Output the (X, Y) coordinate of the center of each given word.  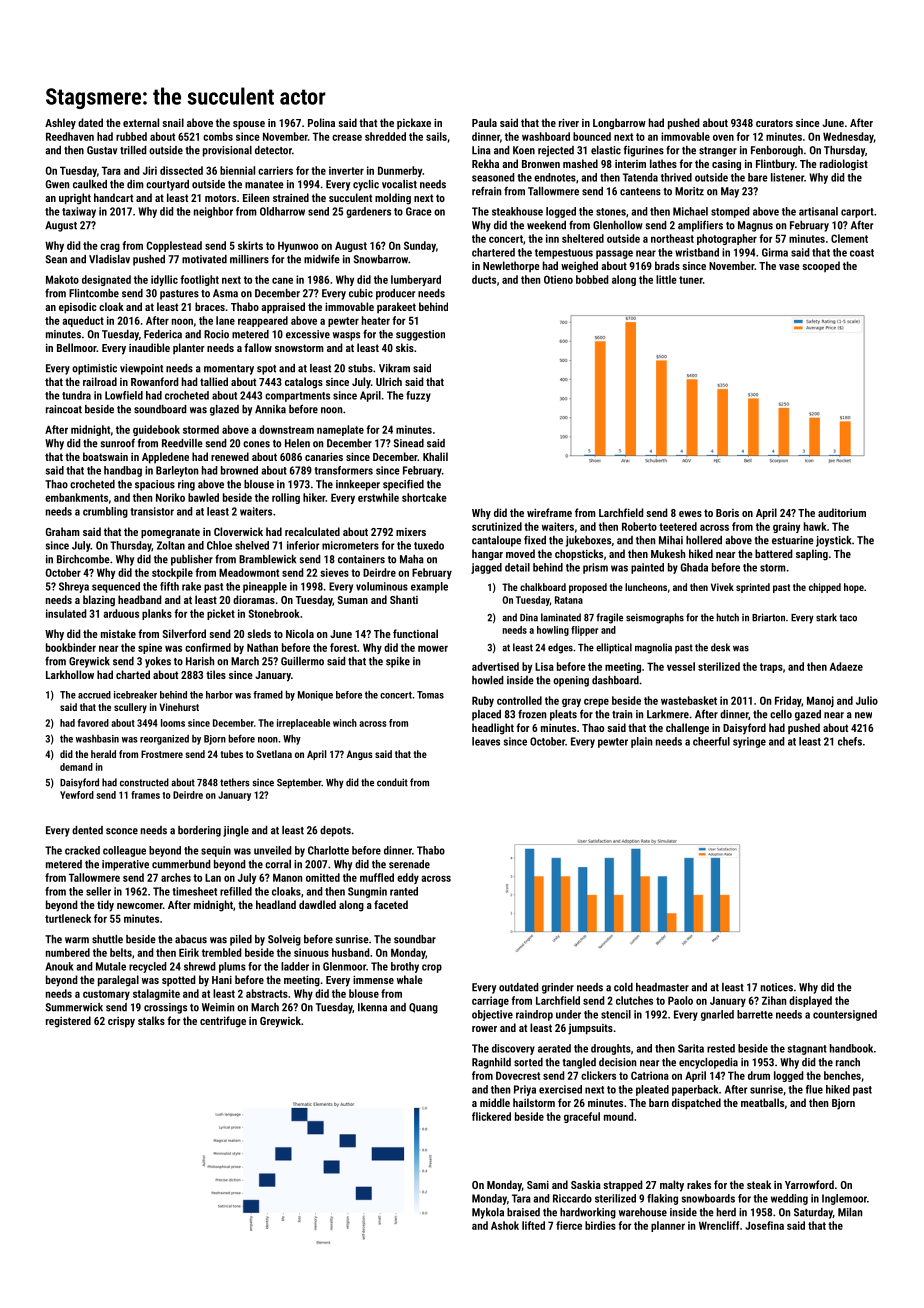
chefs (850, 741)
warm (77, 940)
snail (173, 122)
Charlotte (328, 850)
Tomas (430, 695)
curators (774, 123)
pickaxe (414, 123)
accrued (94, 695)
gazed (808, 715)
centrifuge (223, 1022)
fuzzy (418, 396)
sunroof (118, 443)
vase (789, 267)
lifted (533, 1225)
